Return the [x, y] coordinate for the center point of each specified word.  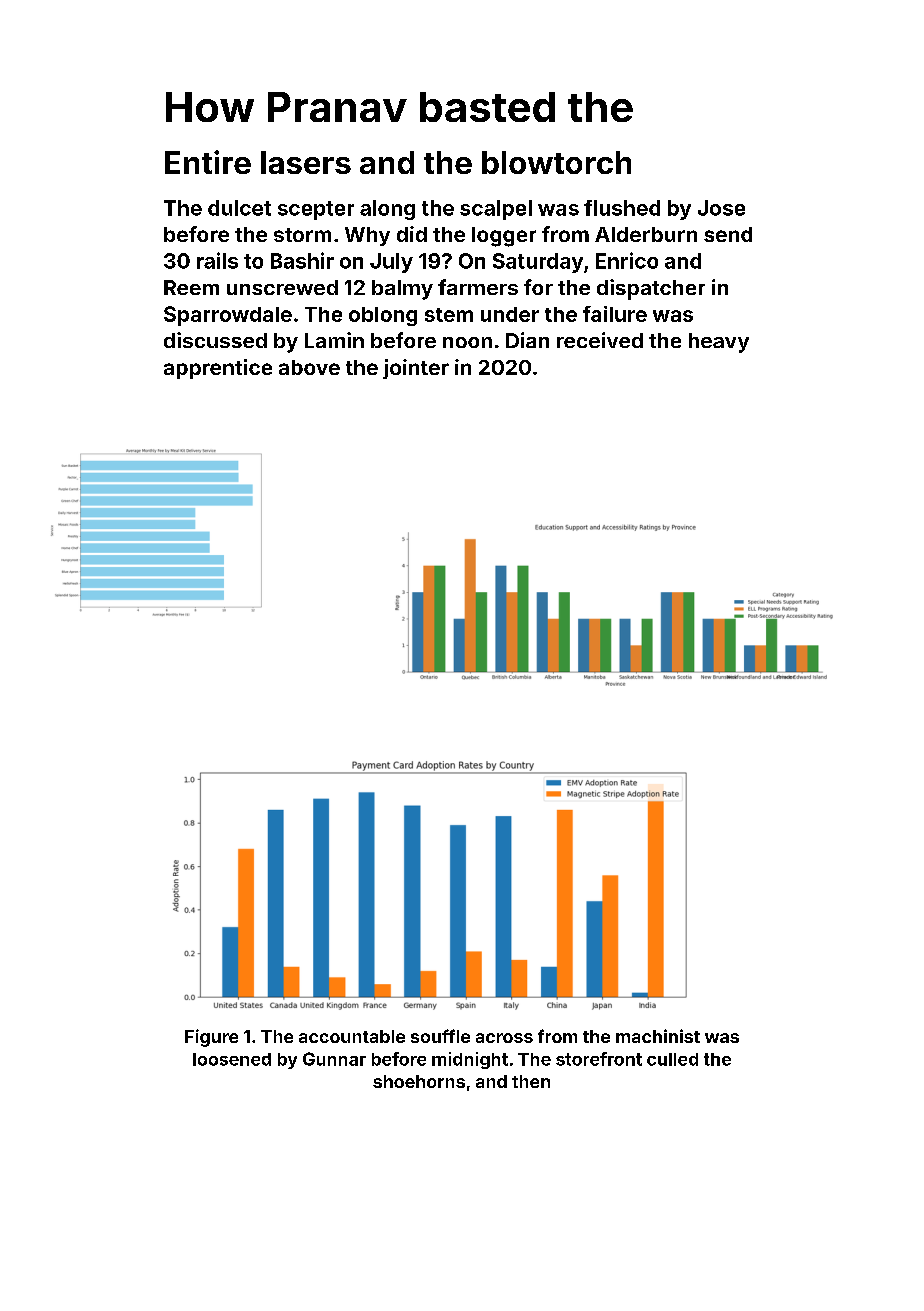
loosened [232, 1059]
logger [504, 237]
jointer [416, 369]
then [531, 1081]
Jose [721, 208]
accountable [352, 1036]
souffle [440, 1036]
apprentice [218, 369]
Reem [191, 287]
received [600, 340]
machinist [658, 1036]
